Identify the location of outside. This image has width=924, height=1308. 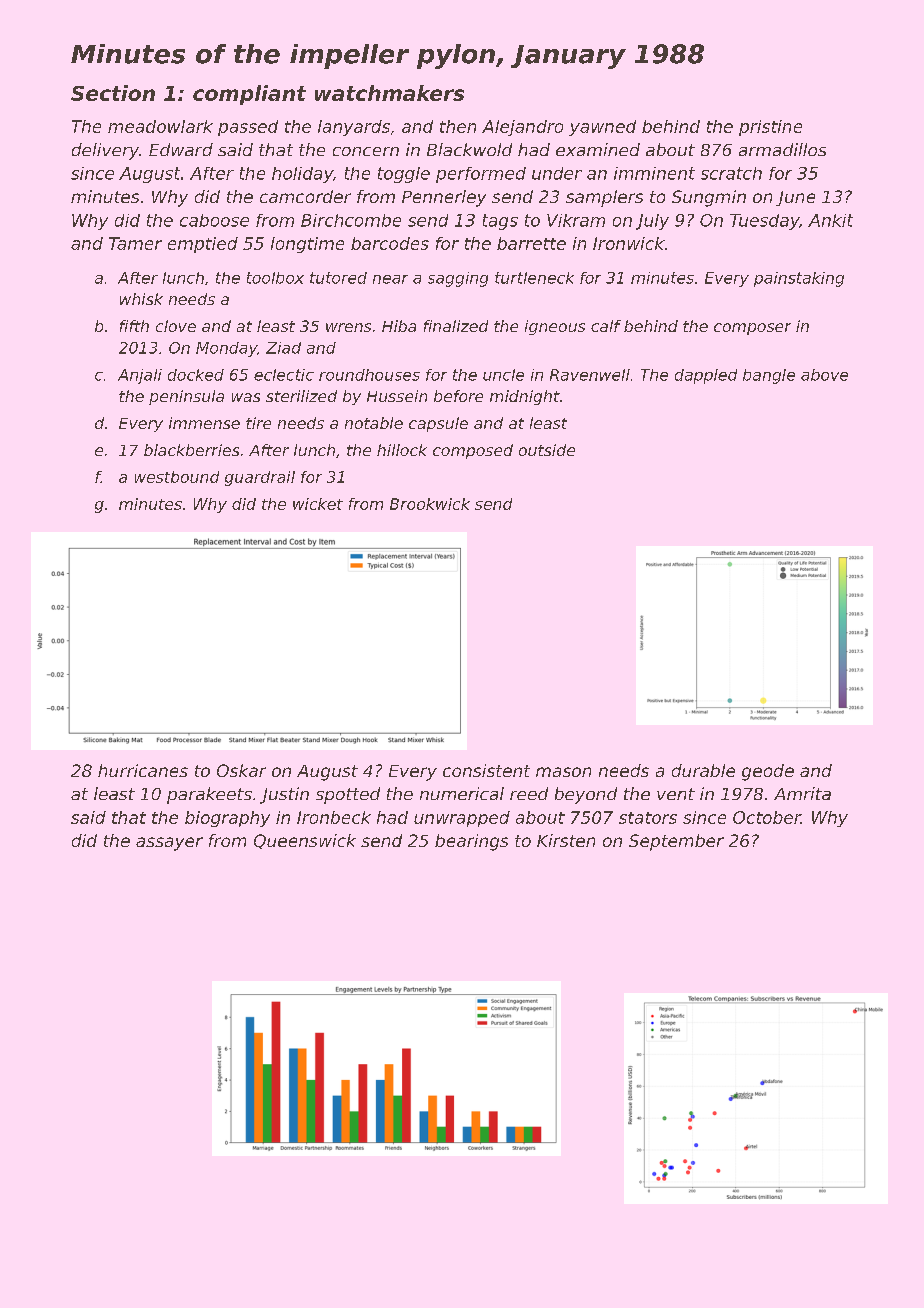
(547, 450).
